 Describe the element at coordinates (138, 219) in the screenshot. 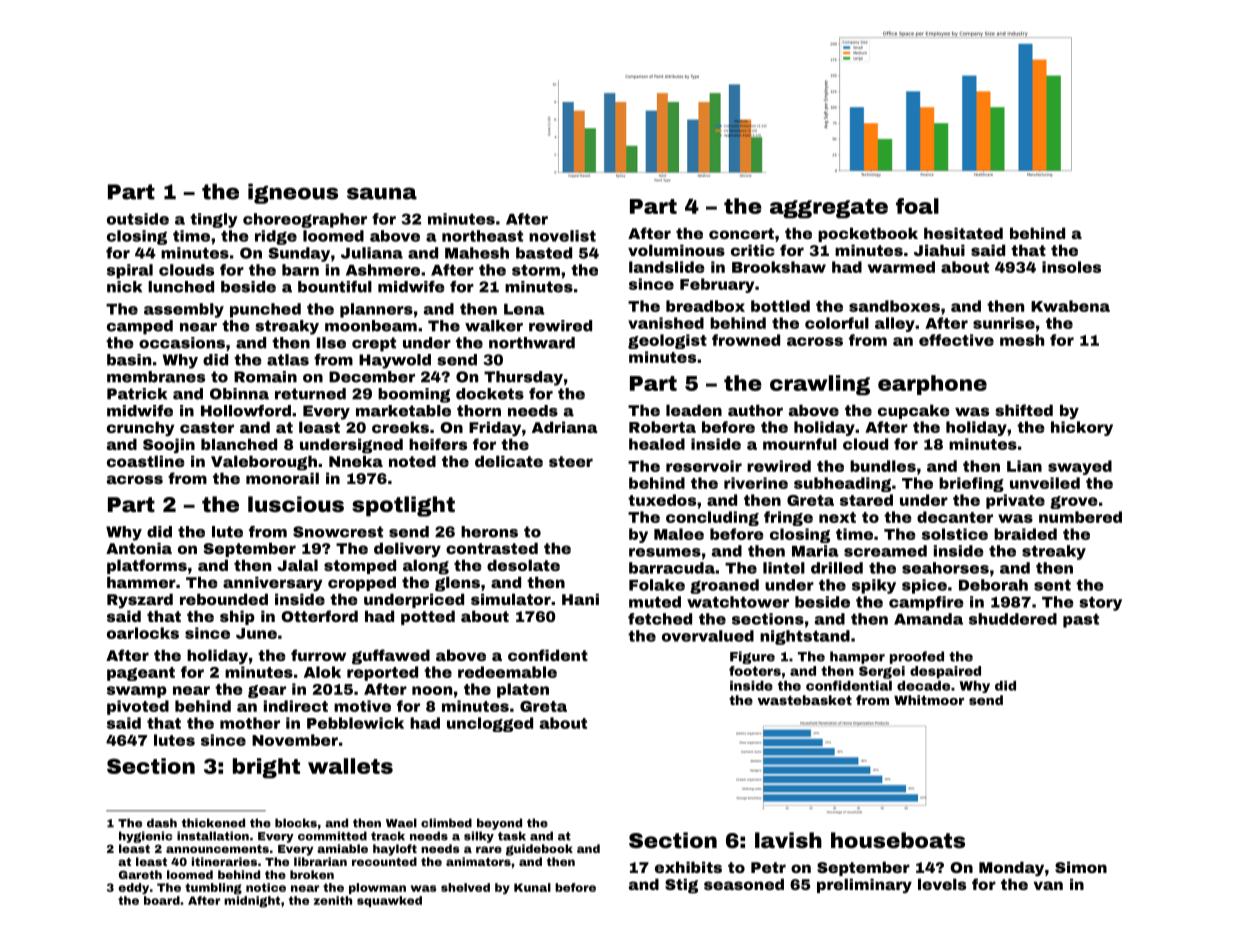

I see `outside` at that location.
